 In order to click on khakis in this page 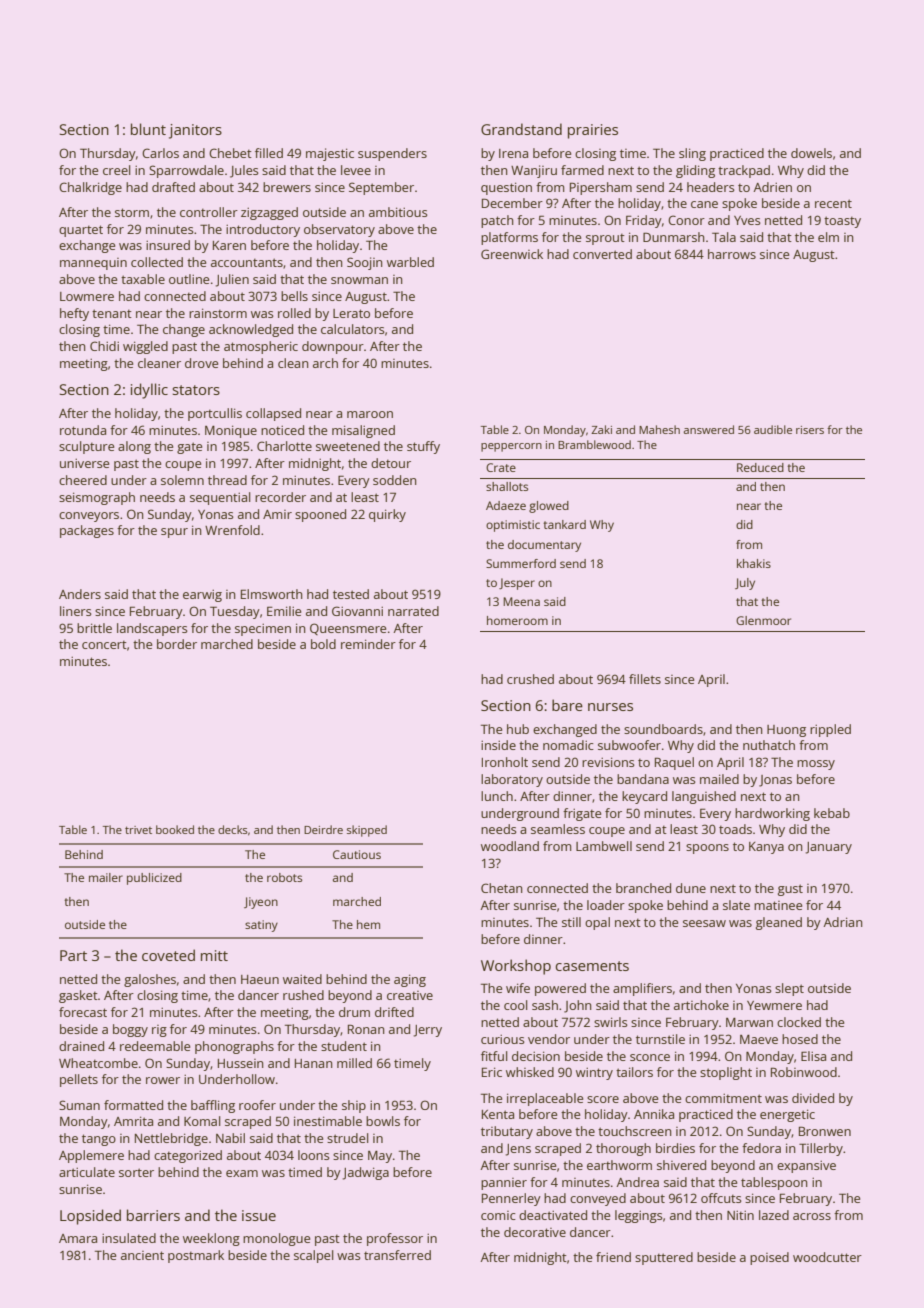, I will do `click(754, 563)`.
